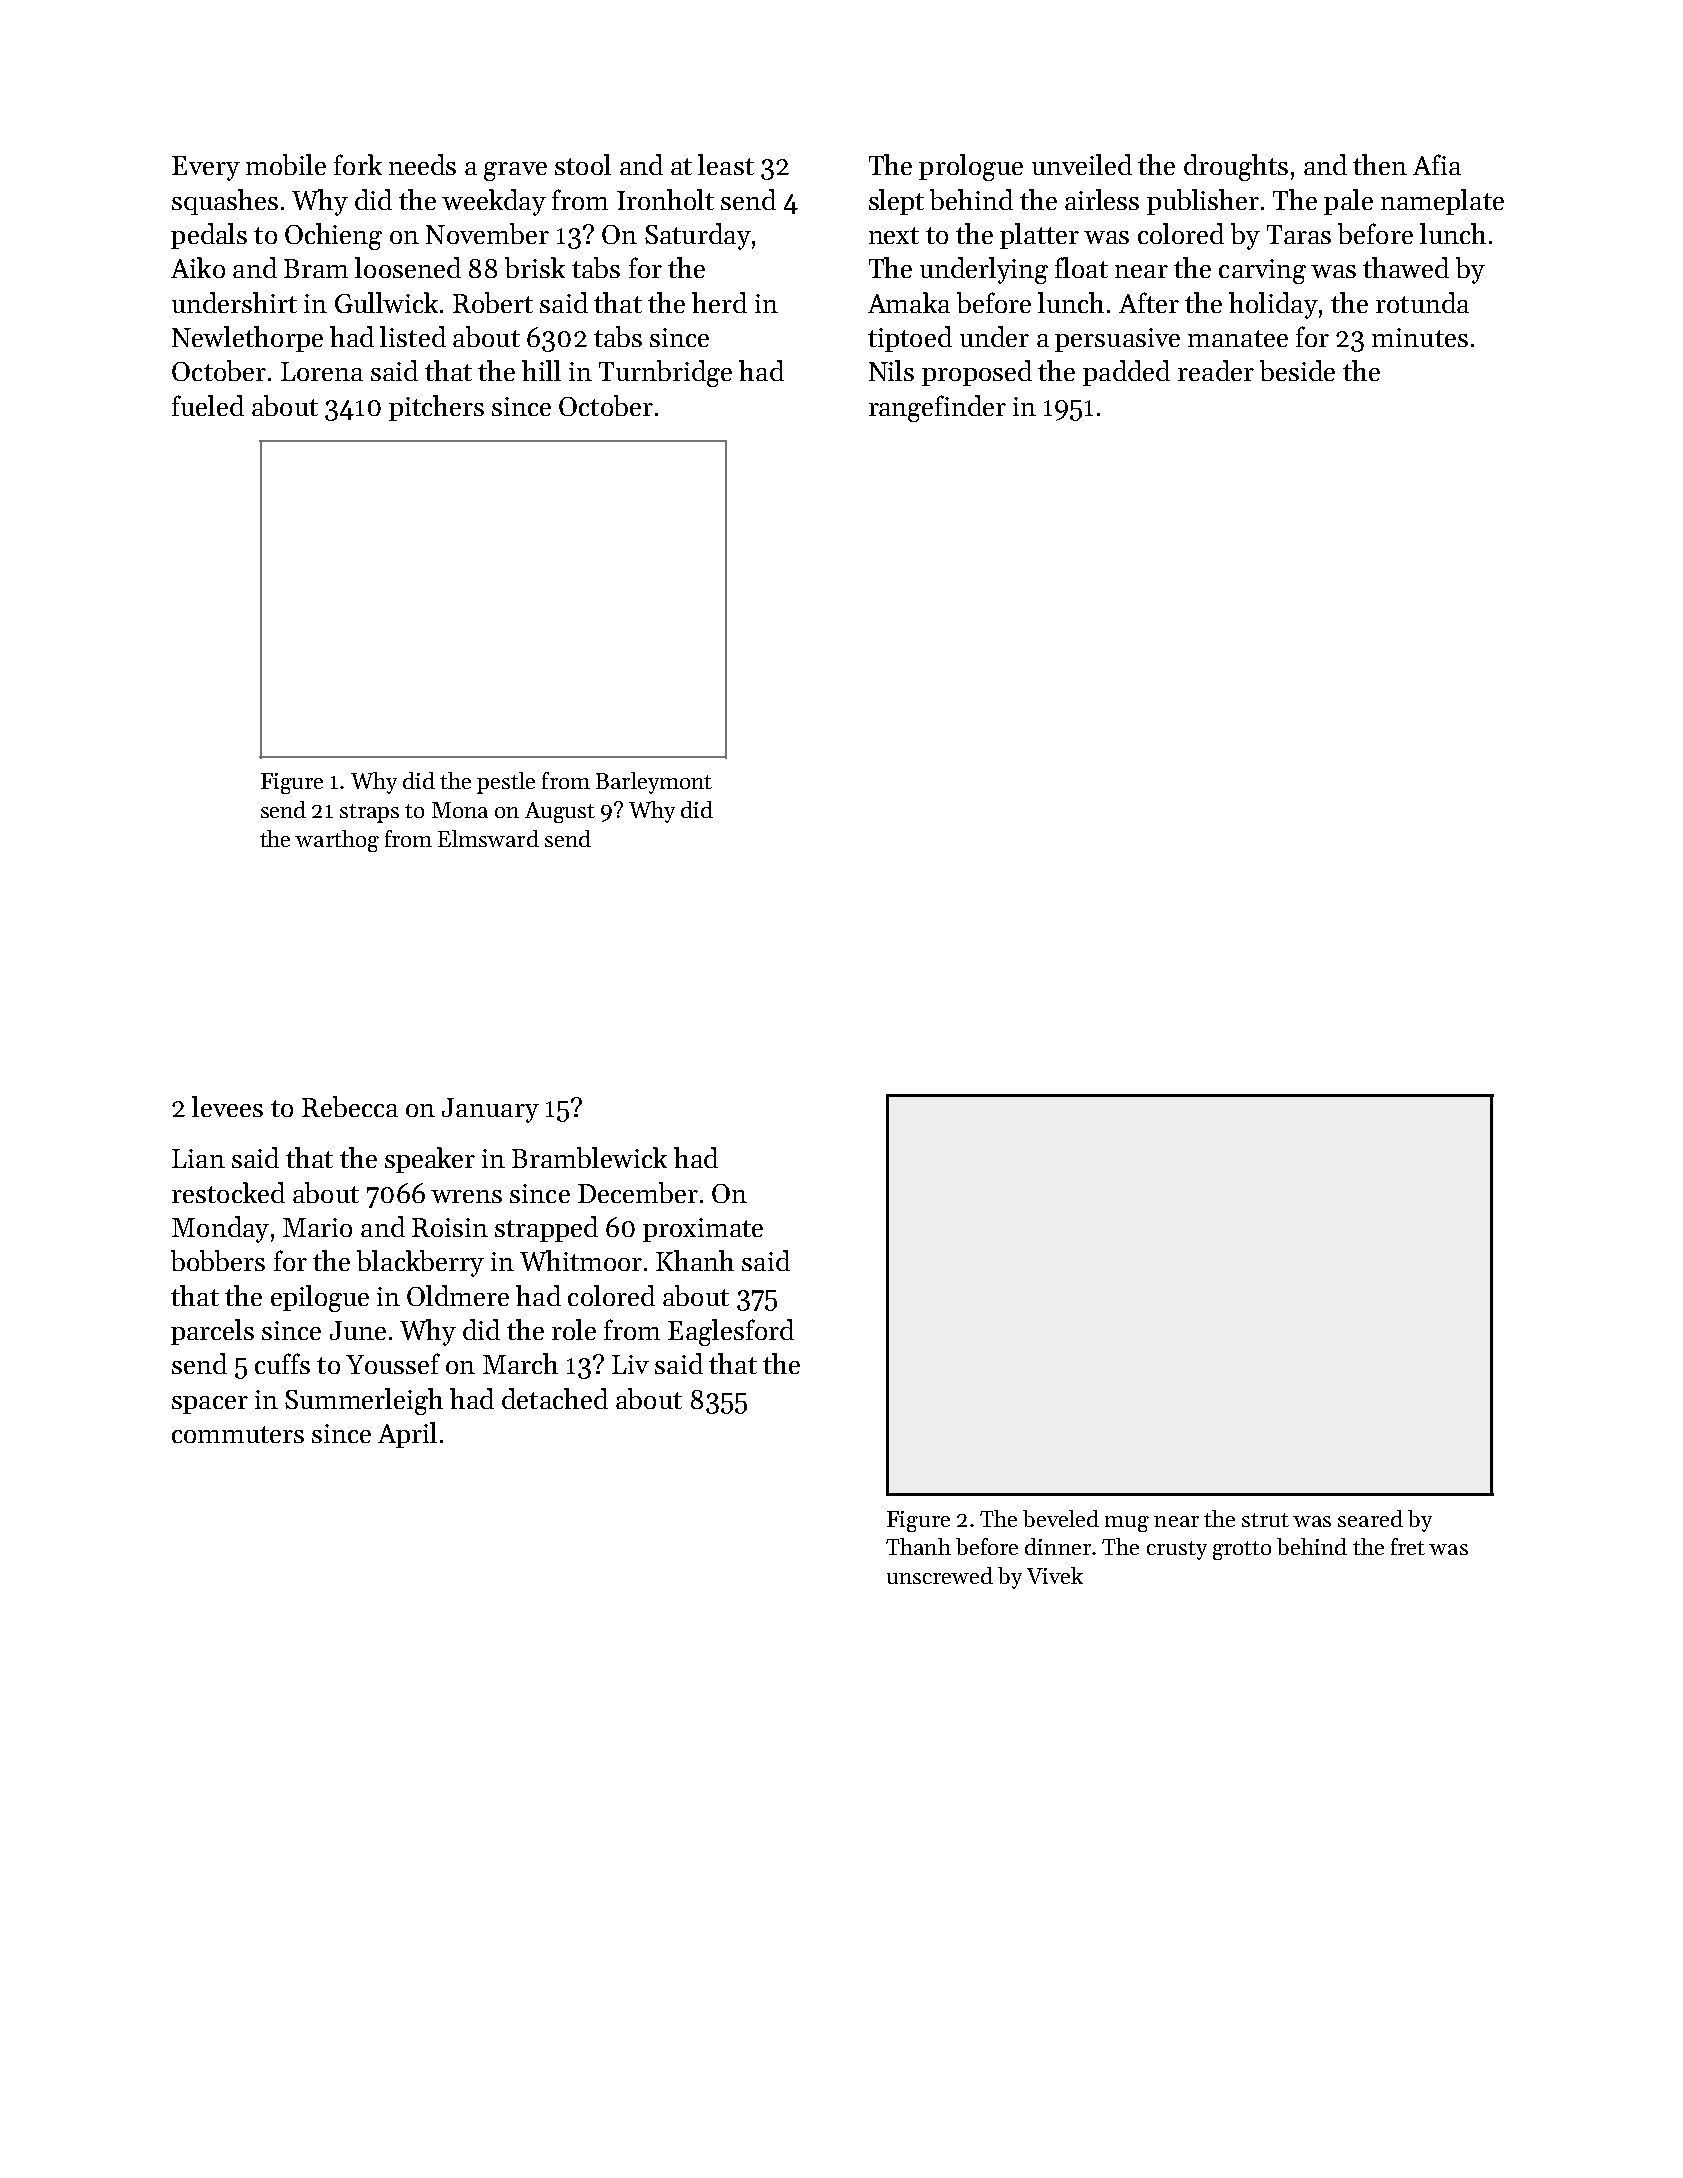  I want to click on crusty, so click(1177, 1550).
